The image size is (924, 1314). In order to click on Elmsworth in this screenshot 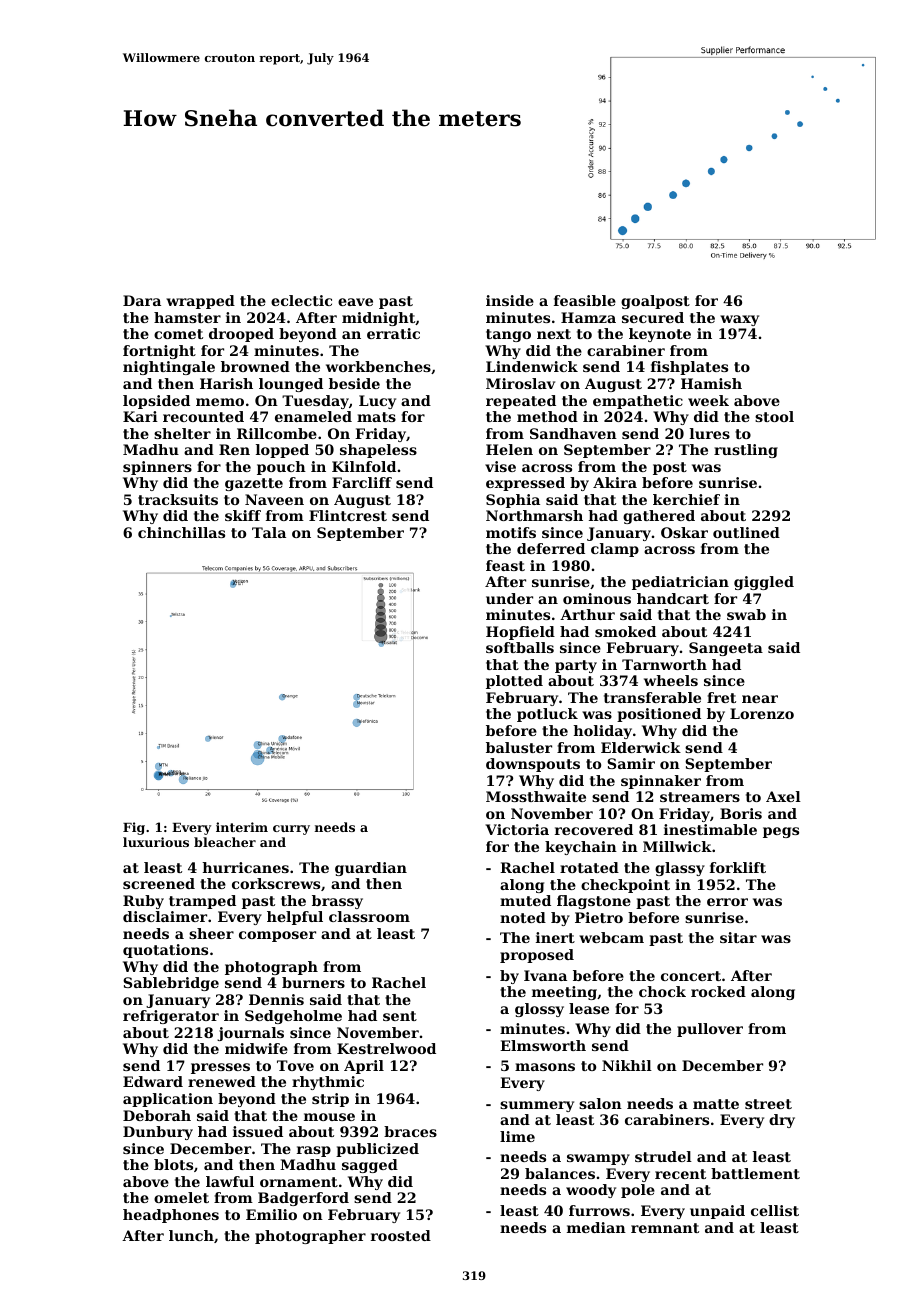, I will do `click(543, 1045)`.
